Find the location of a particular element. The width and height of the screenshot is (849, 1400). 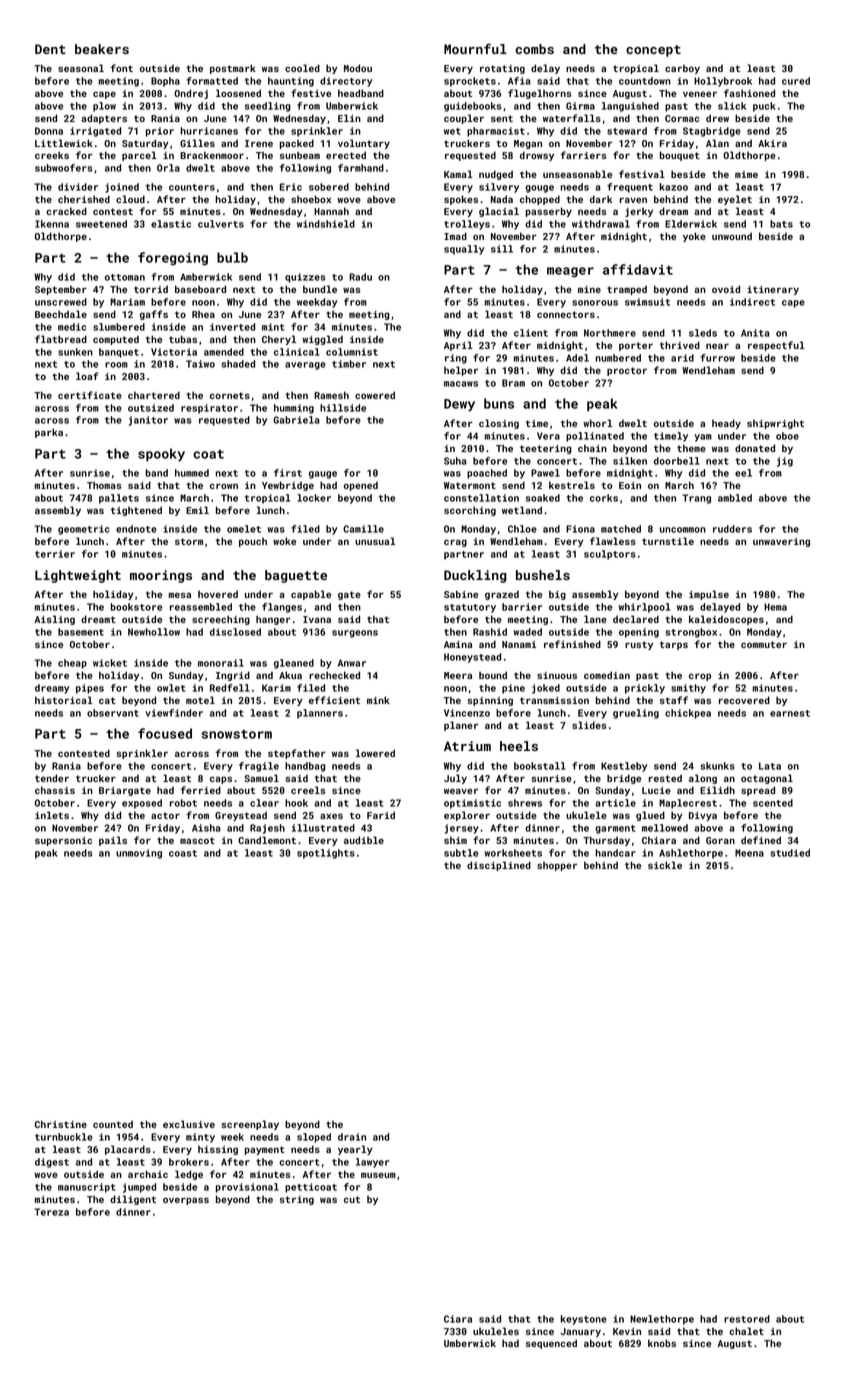

beakers is located at coordinates (102, 49).
